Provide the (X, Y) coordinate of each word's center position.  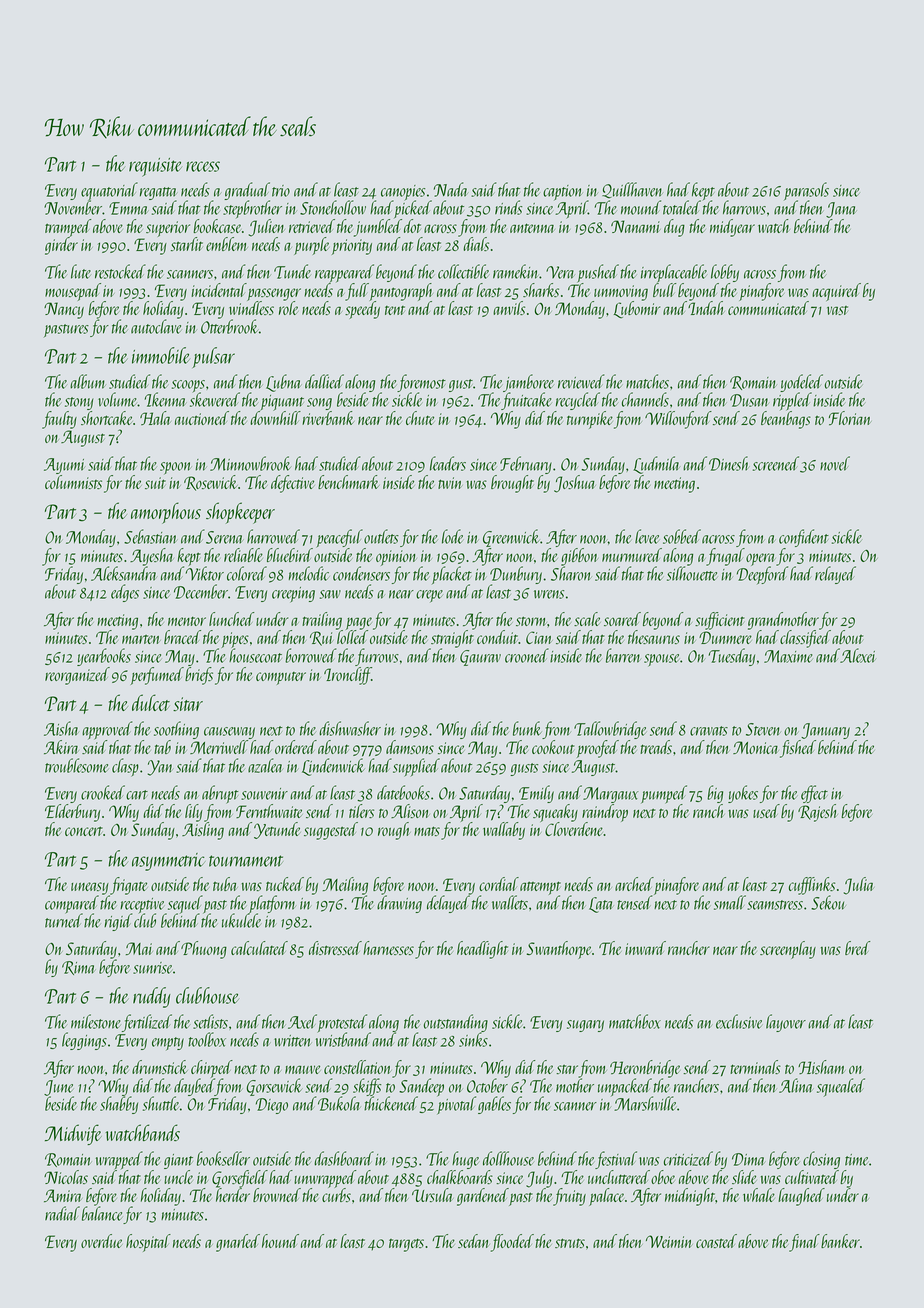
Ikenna (165, 399)
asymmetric (168, 862)
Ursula (432, 1195)
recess (203, 166)
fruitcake (526, 401)
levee (647, 536)
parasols (806, 191)
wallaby (504, 831)
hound (280, 1241)
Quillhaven (632, 190)
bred (857, 948)
